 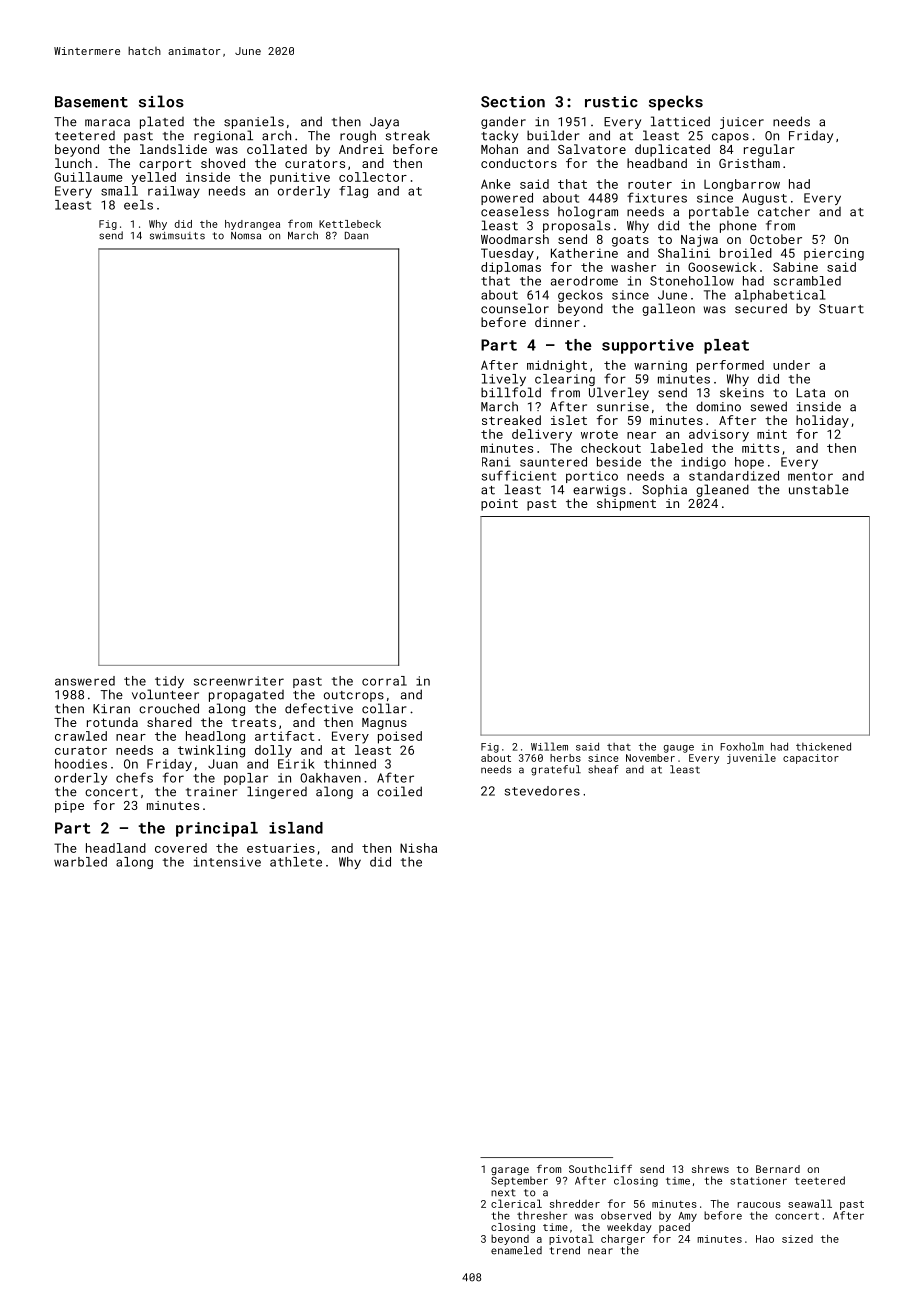 What do you see at coordinates (177, 236) in the screenshot?
I see `swimsuits` at bounding box center [177, 236].
